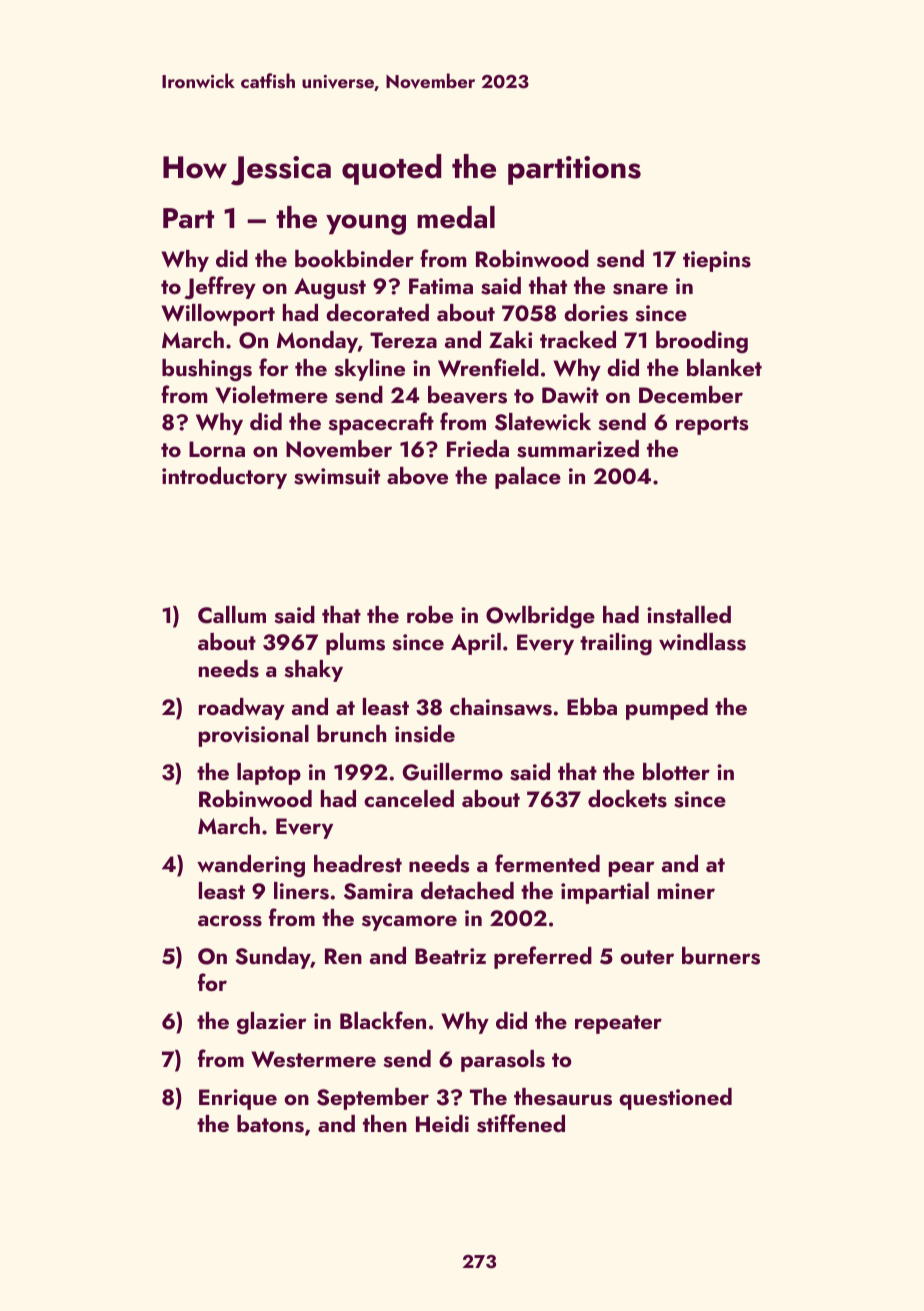 Image resolution: width=924 pixels, height=1311 pixels. I want to click on questioned, so click(675, 1099).
